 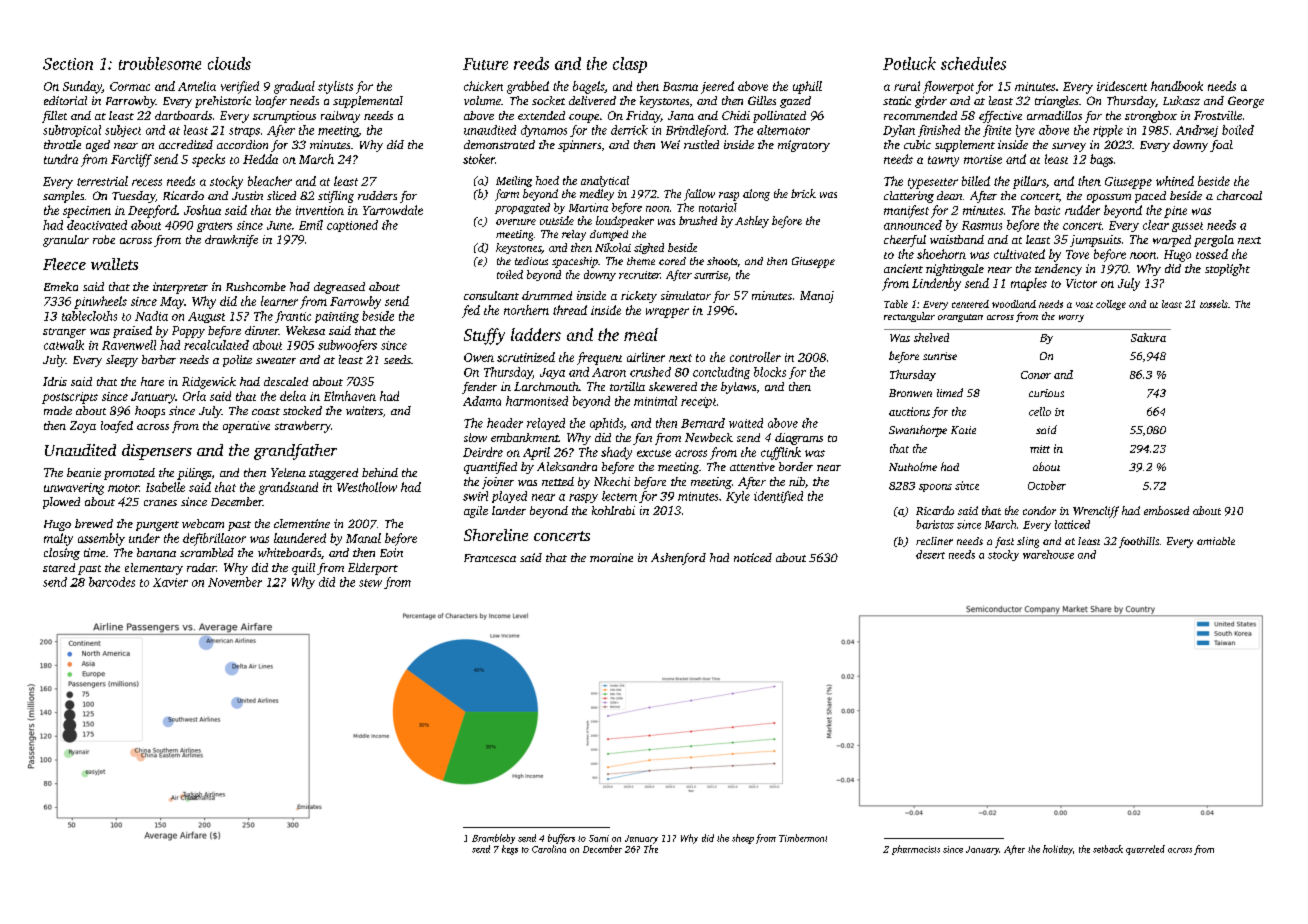 What do you see at coordinates (335, 87) in the document?
I see `stylists` at bounding box center [335, 87].
